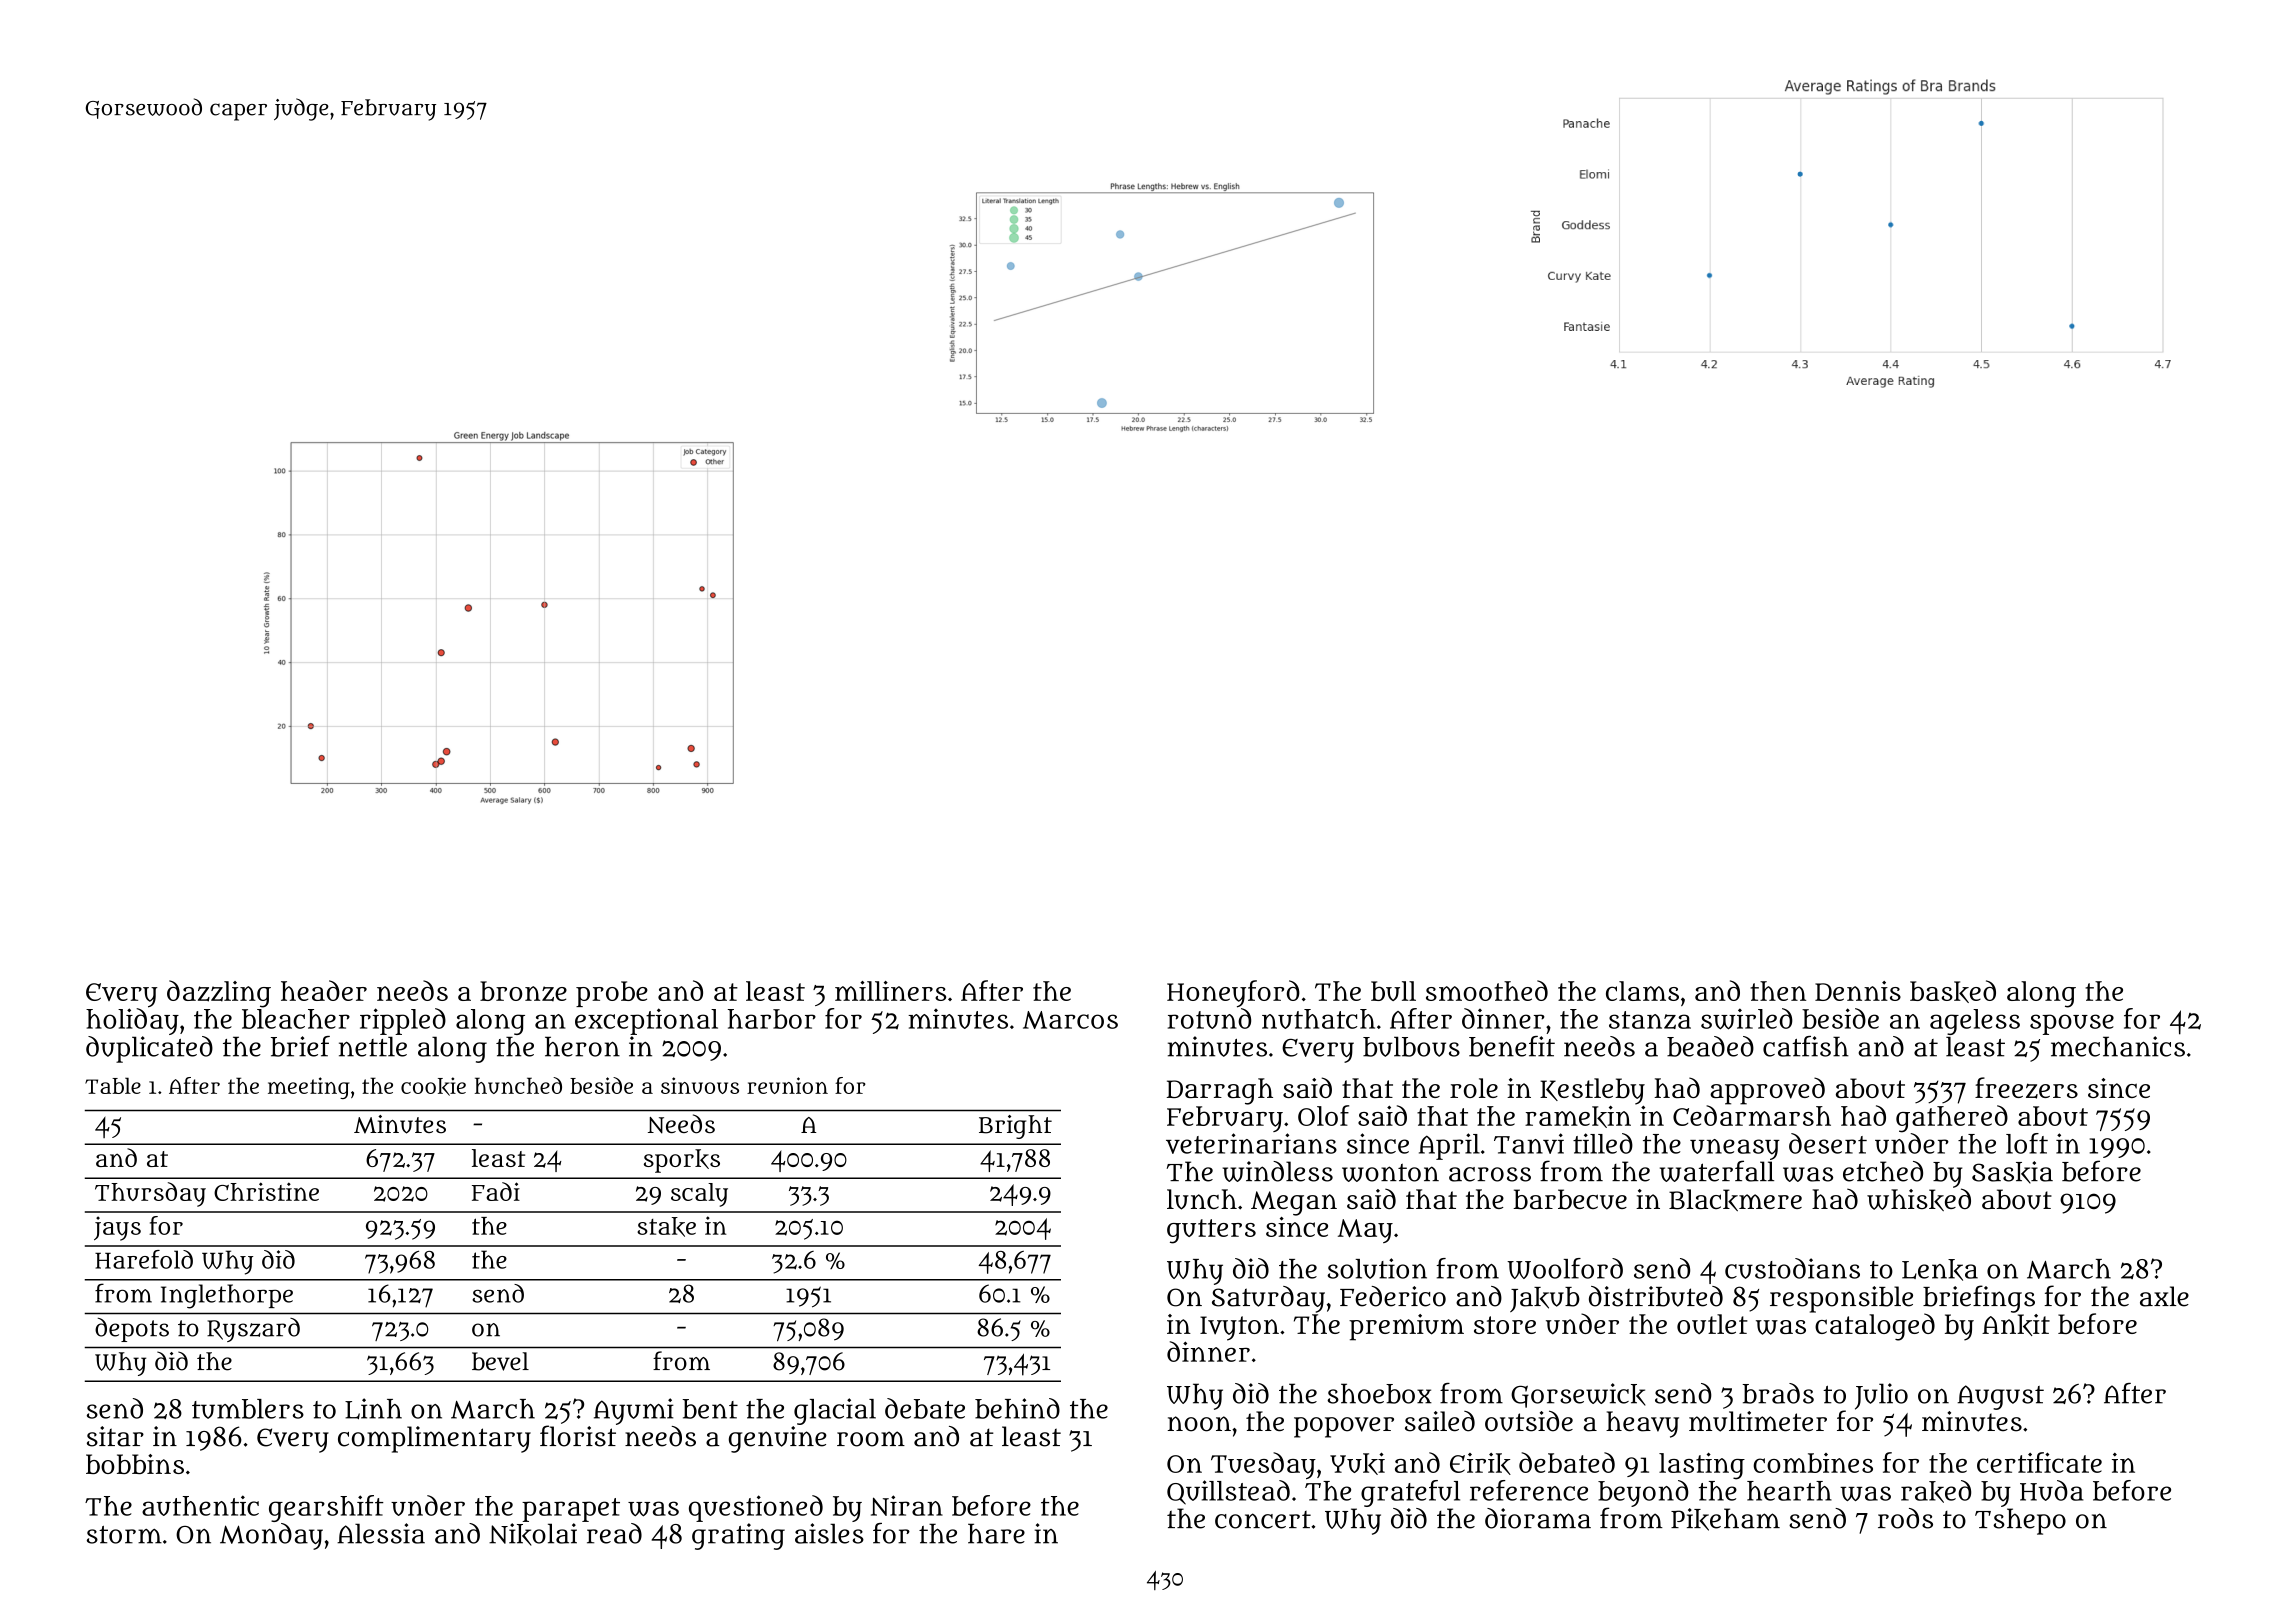 The width and height of the document is (2292, 1620). Describe the element at coordinates (500, 1361) in the document. I see `bevel` at that location.
